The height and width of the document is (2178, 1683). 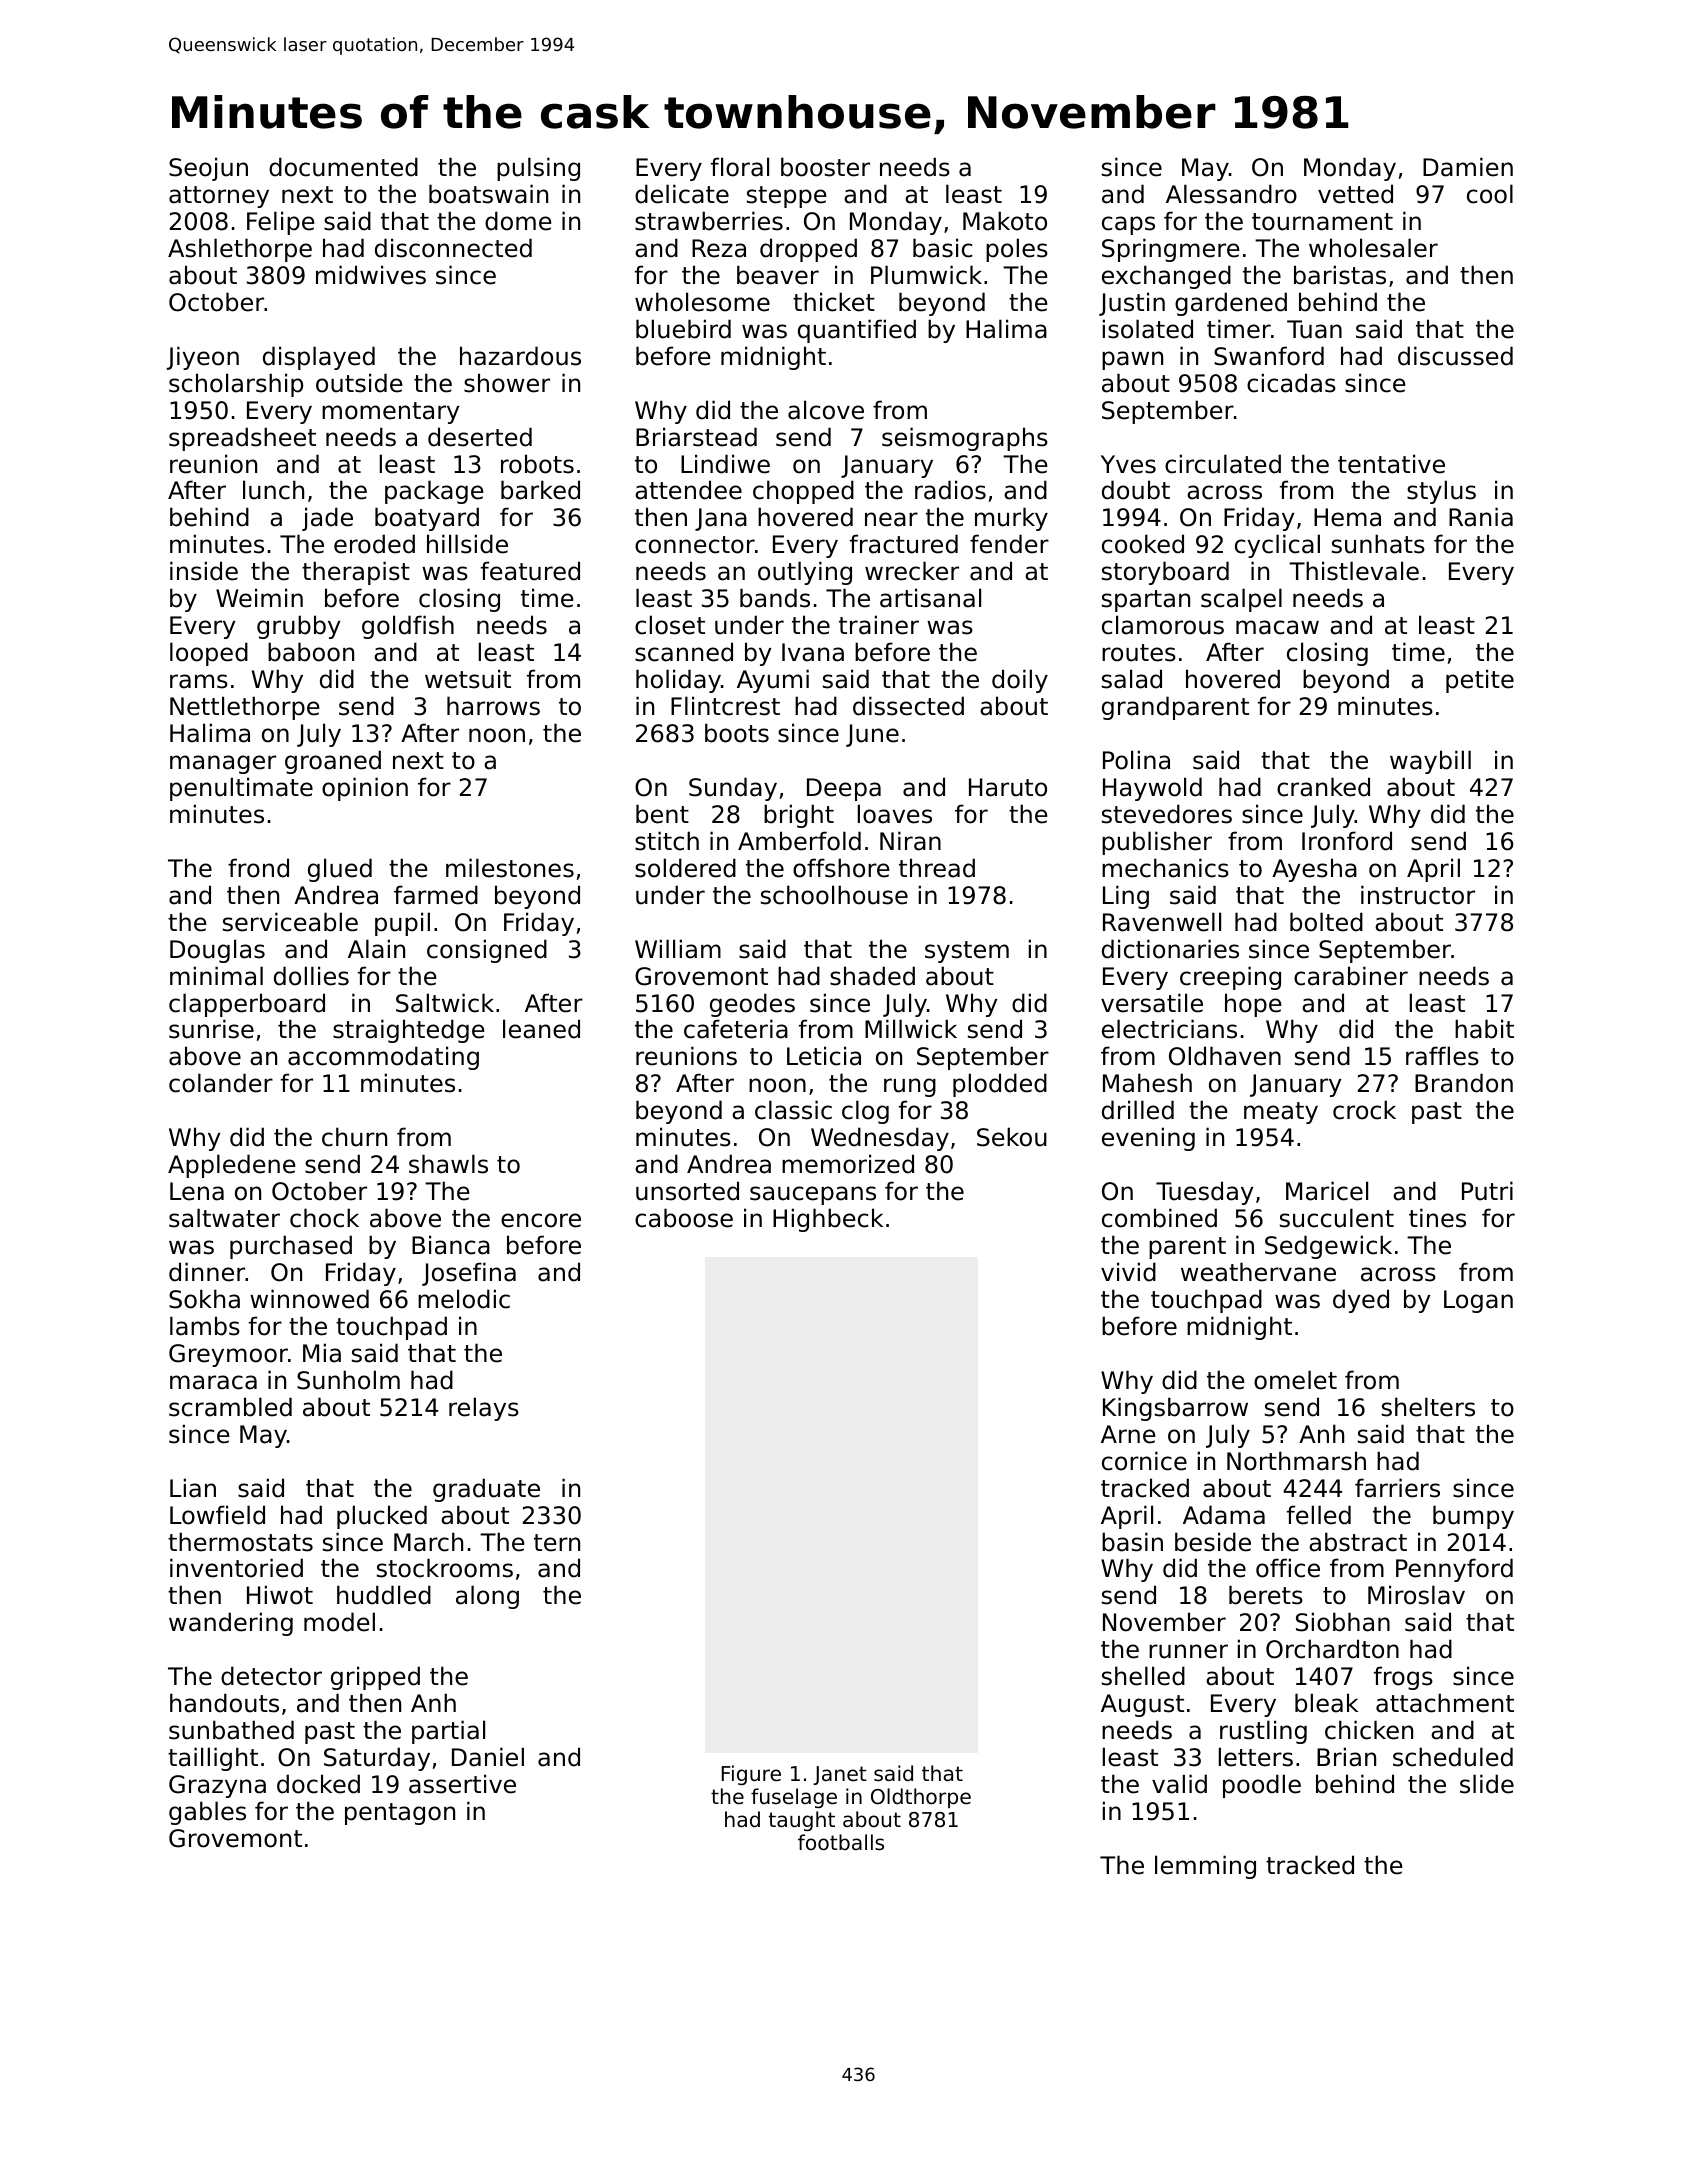 What do you see at coordinates (825, 167) in the document?
I see `booster` at bounding box center [825, 167].
